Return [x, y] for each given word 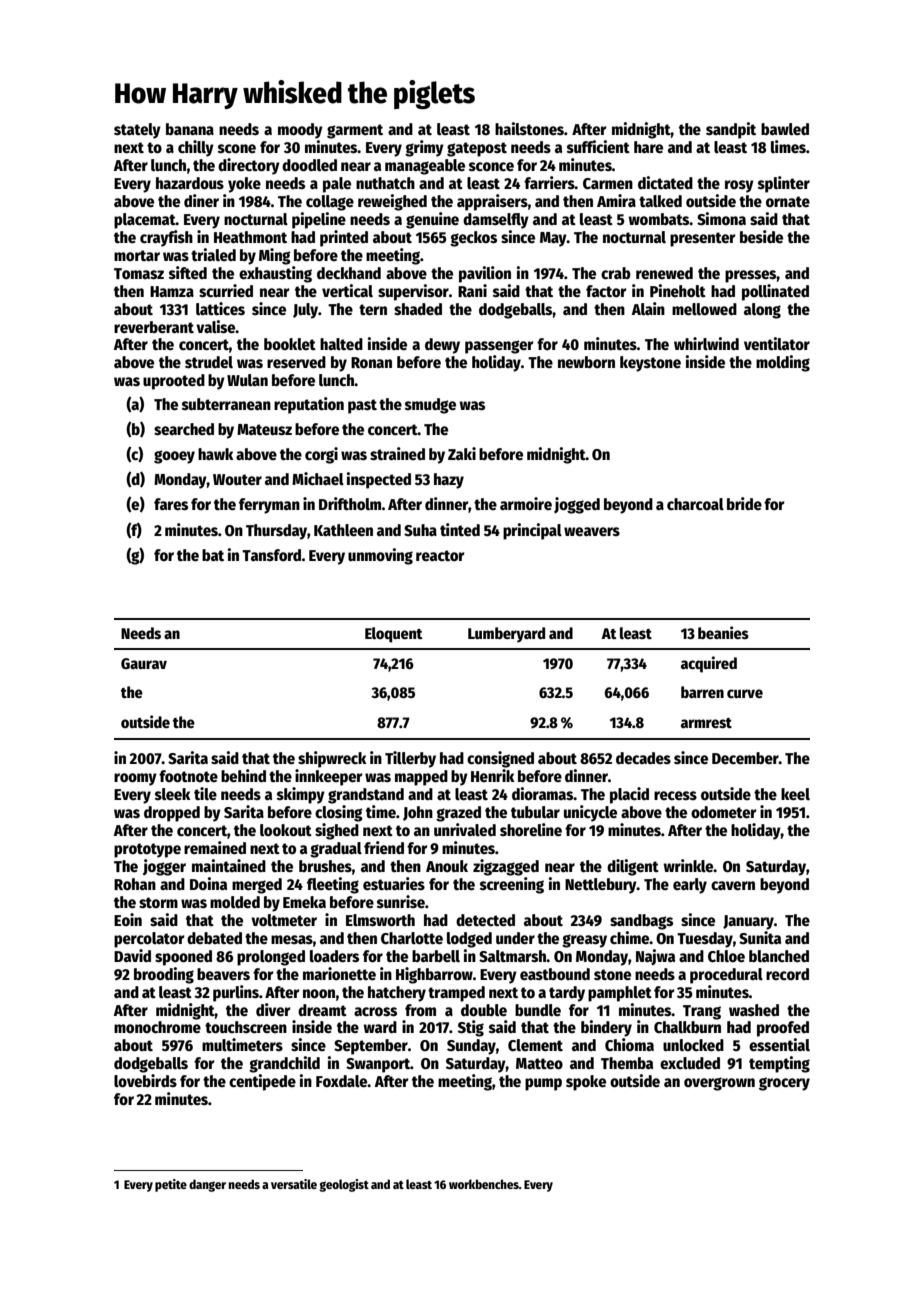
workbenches [484, 1184]
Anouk [447, 866]
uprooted [174, 382]
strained [397, 454]
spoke [586, 1083]
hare [648, 147]
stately [137, 131]
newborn [586, 362]
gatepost [477, 149]
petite [171, 1185]
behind [243, 775]
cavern [733, 886]
